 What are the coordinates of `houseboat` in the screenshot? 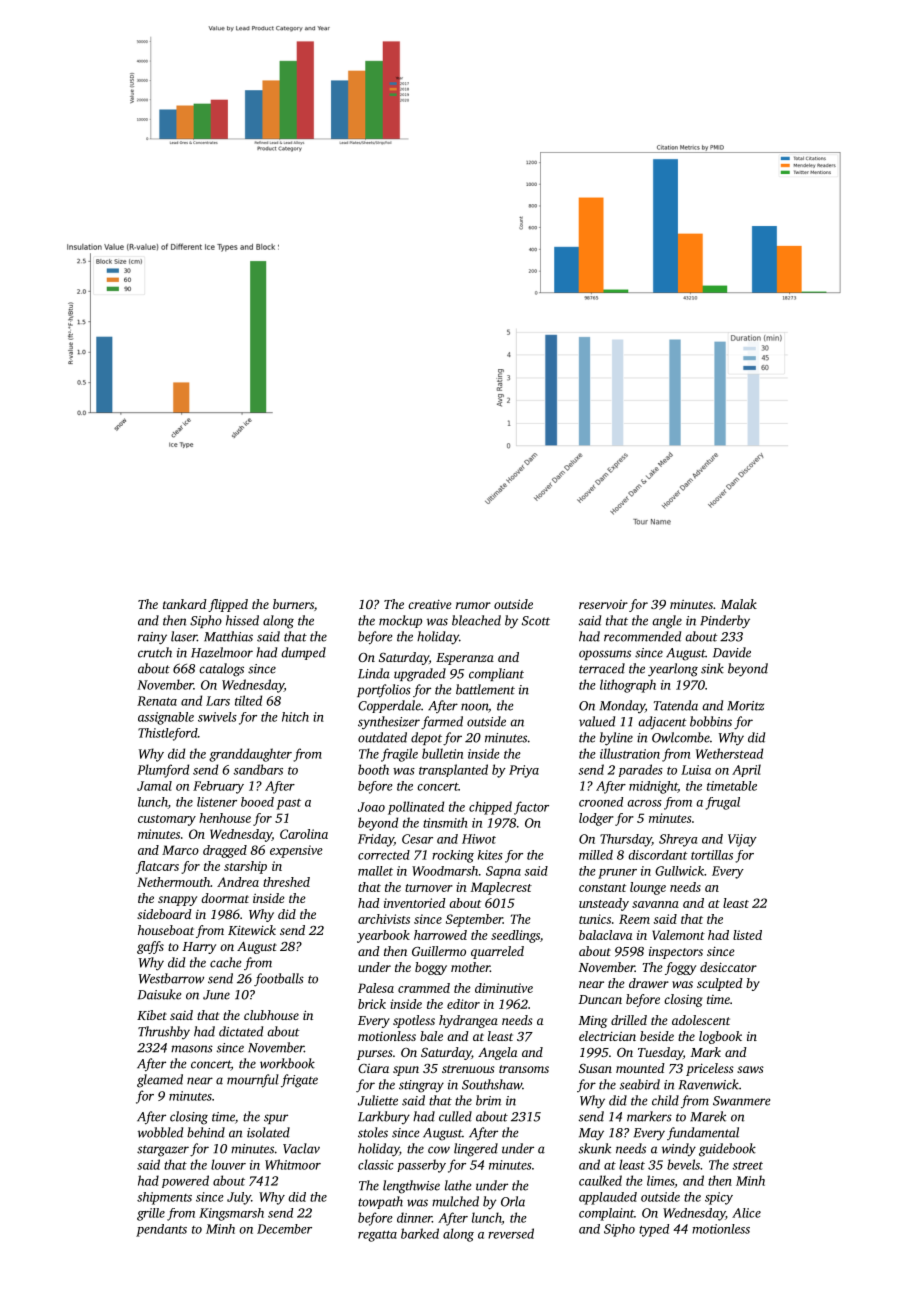 It's located at (166, 930).
